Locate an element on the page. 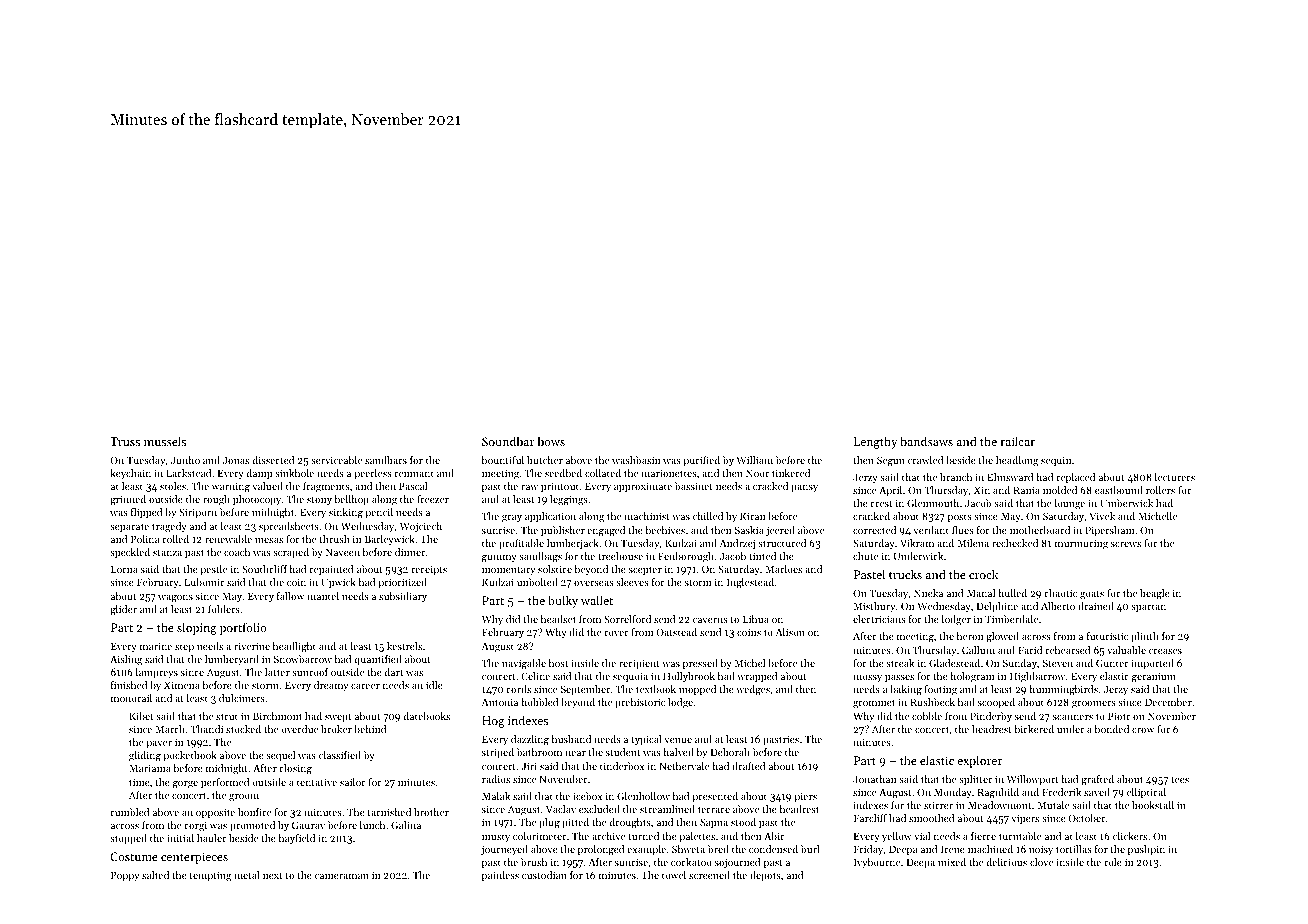 The width and height of the page is (1308, 924). headlight is located at coordinates (294, 647).
